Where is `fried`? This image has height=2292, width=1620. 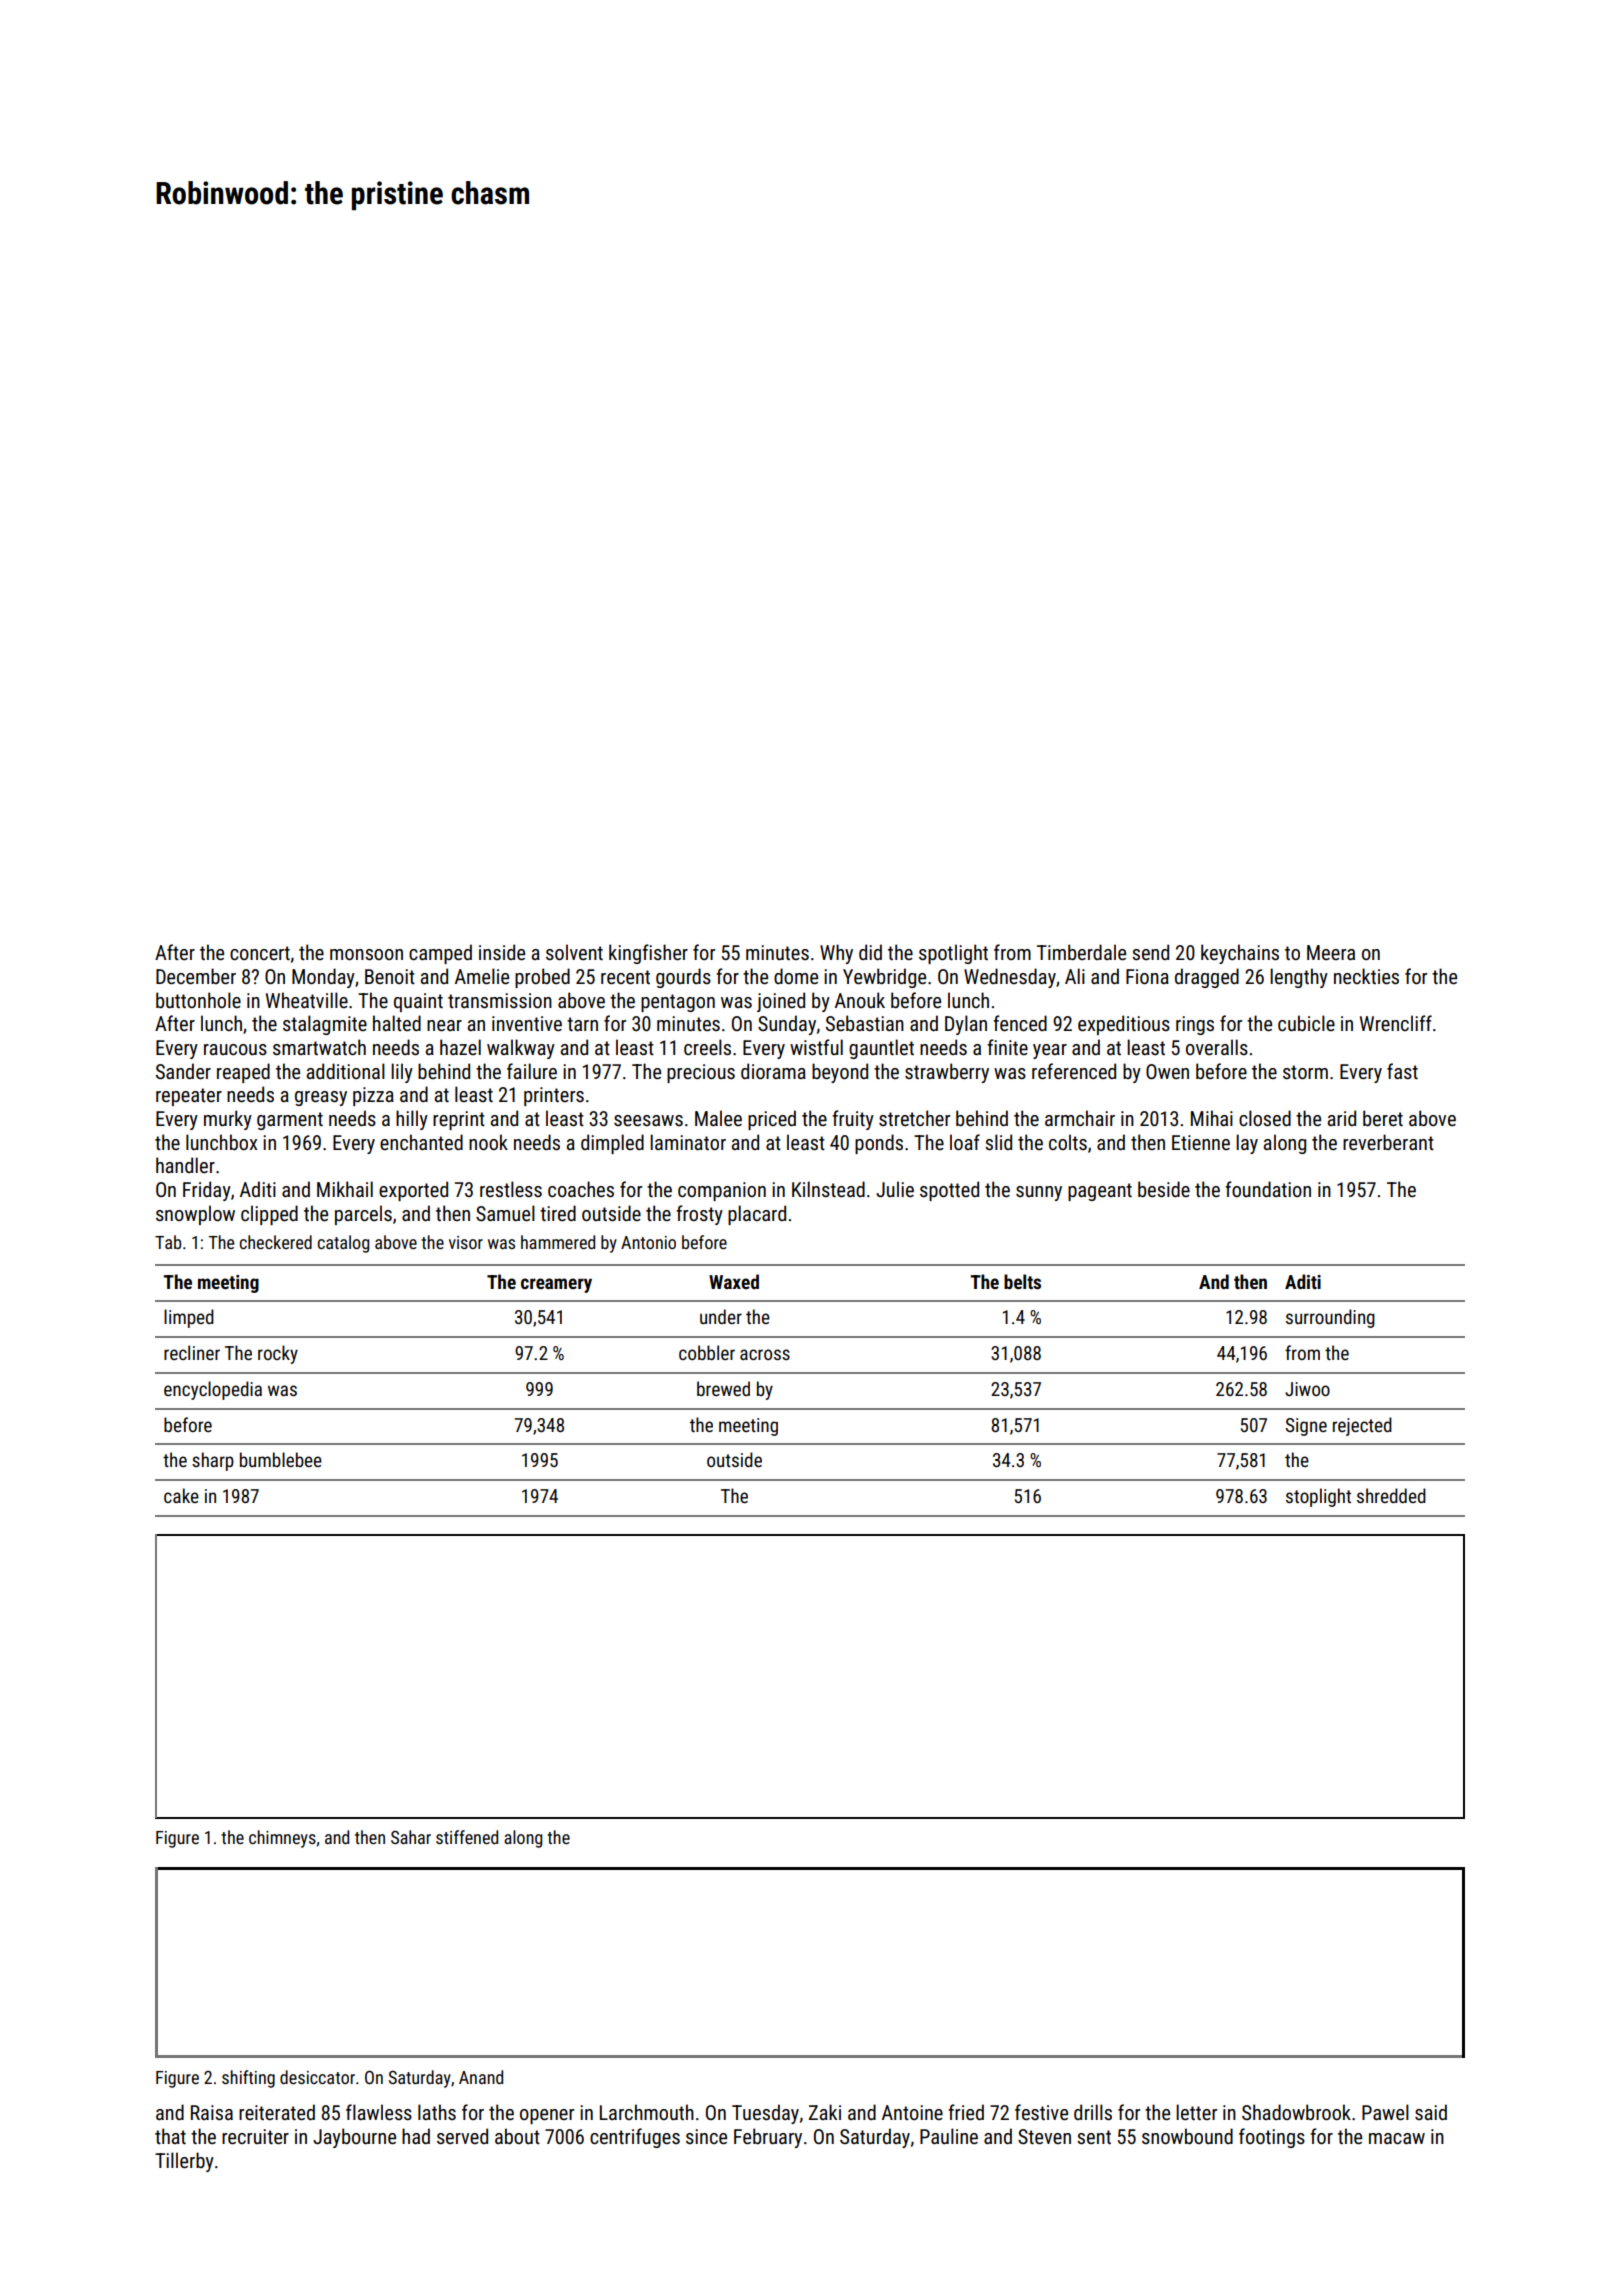
fried is located at coordinates (966, 2112).
